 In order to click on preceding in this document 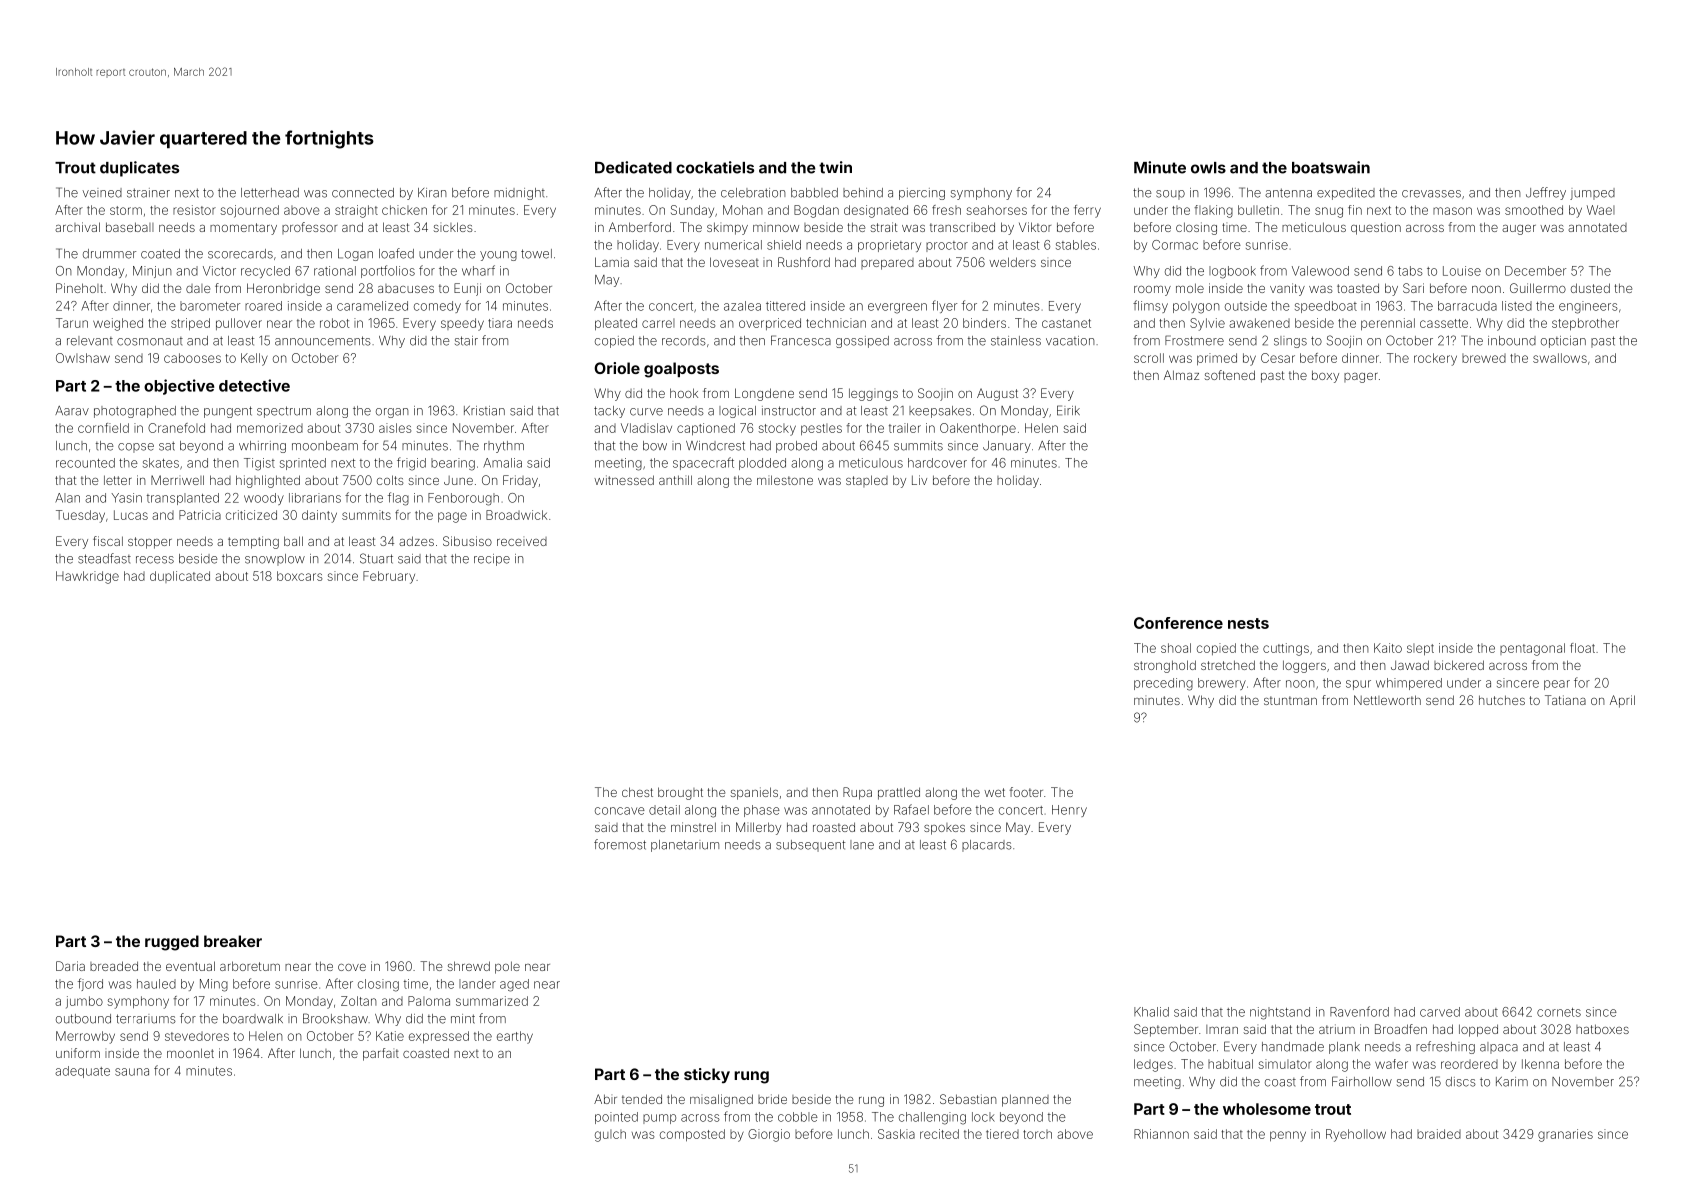, I will do `click(1163, 684)`.
